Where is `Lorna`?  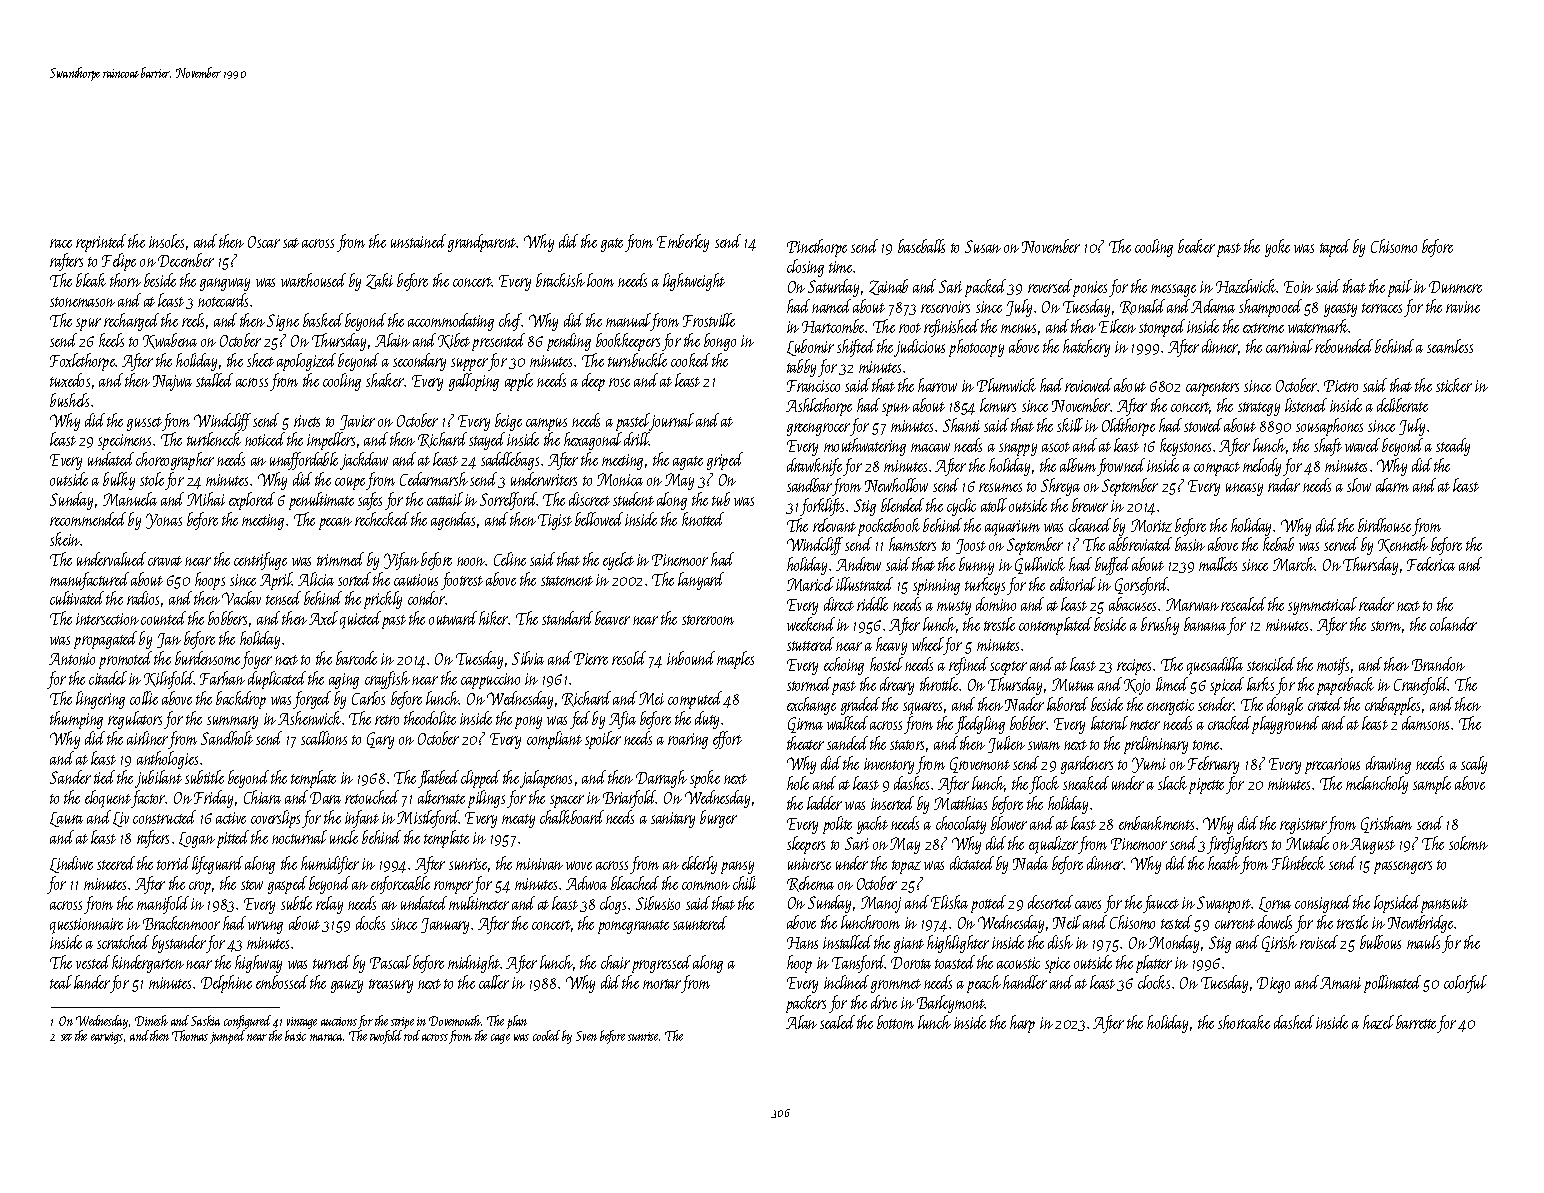 Lorna is located at coordinates (1275, 904).
